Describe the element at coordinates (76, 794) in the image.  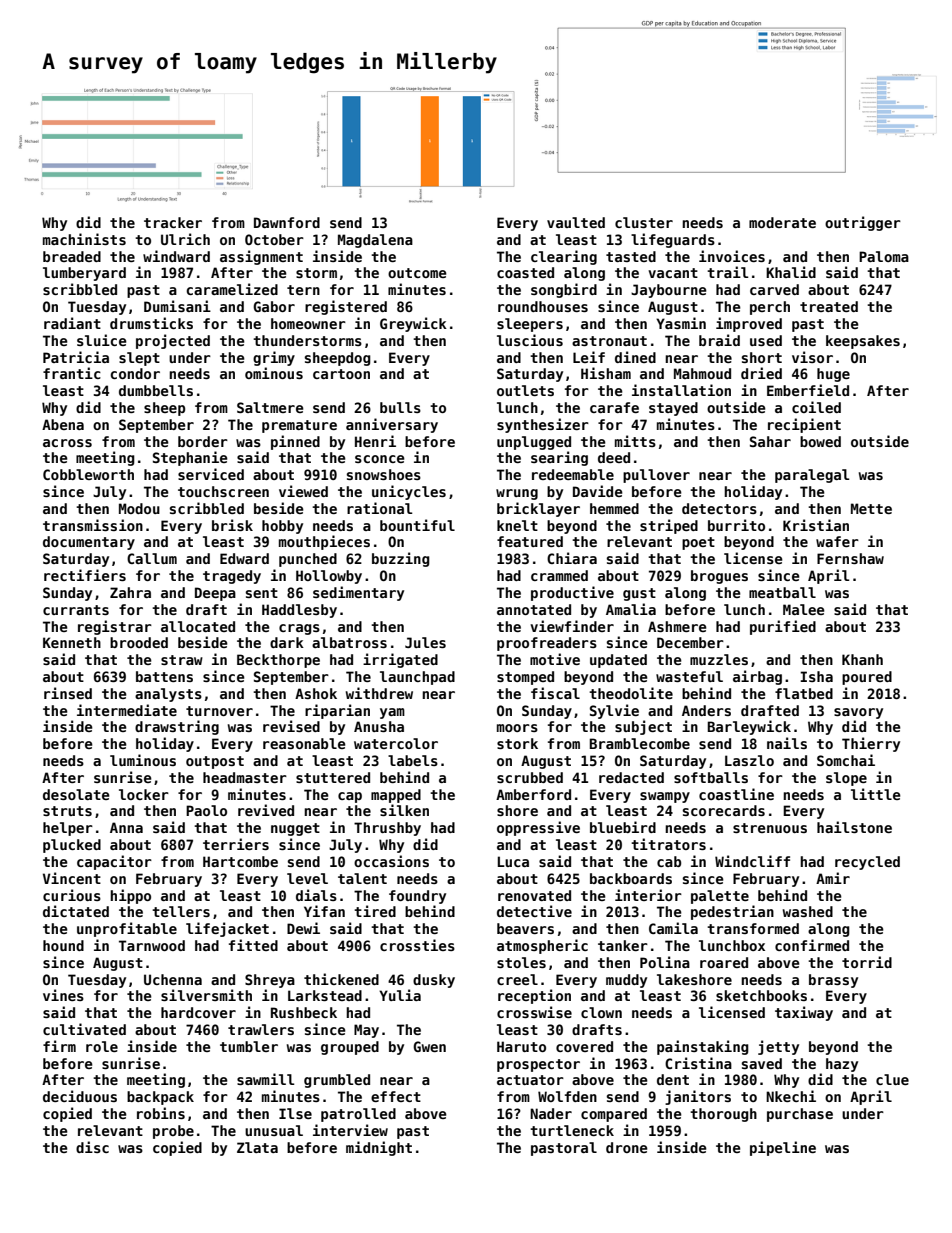
I see `desolate` at that location.
